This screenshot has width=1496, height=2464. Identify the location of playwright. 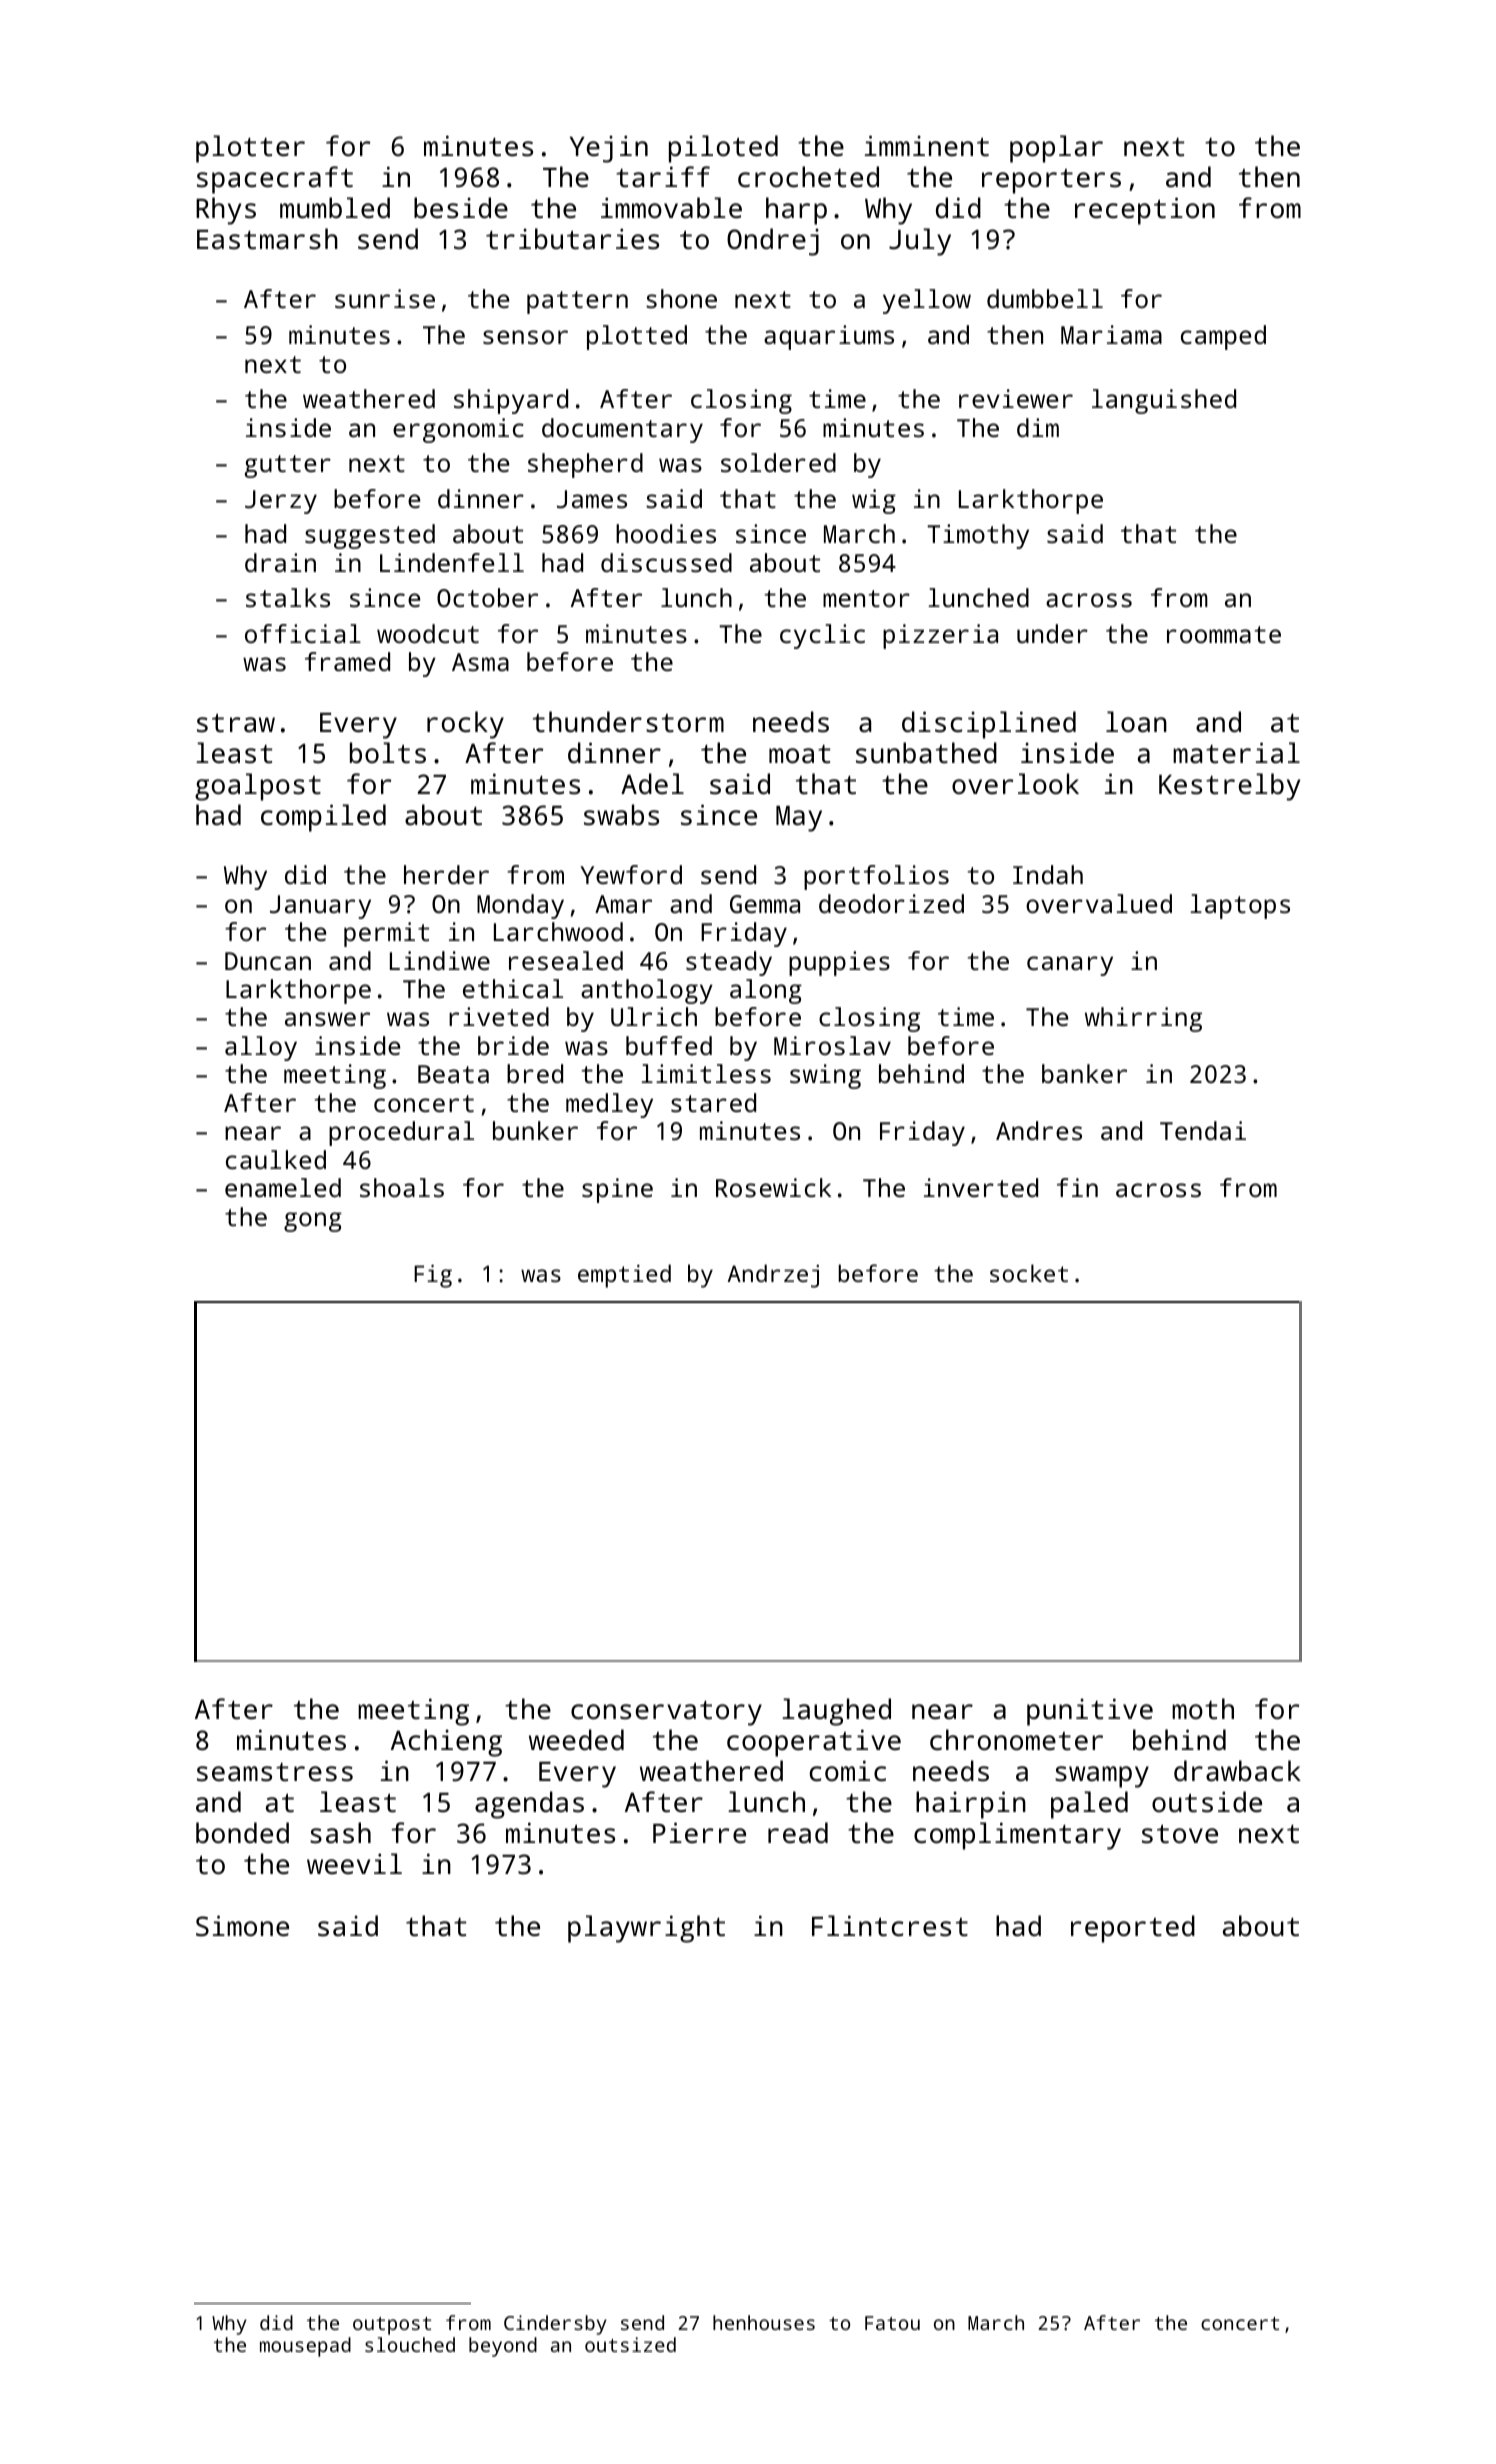
(646, 1929).
